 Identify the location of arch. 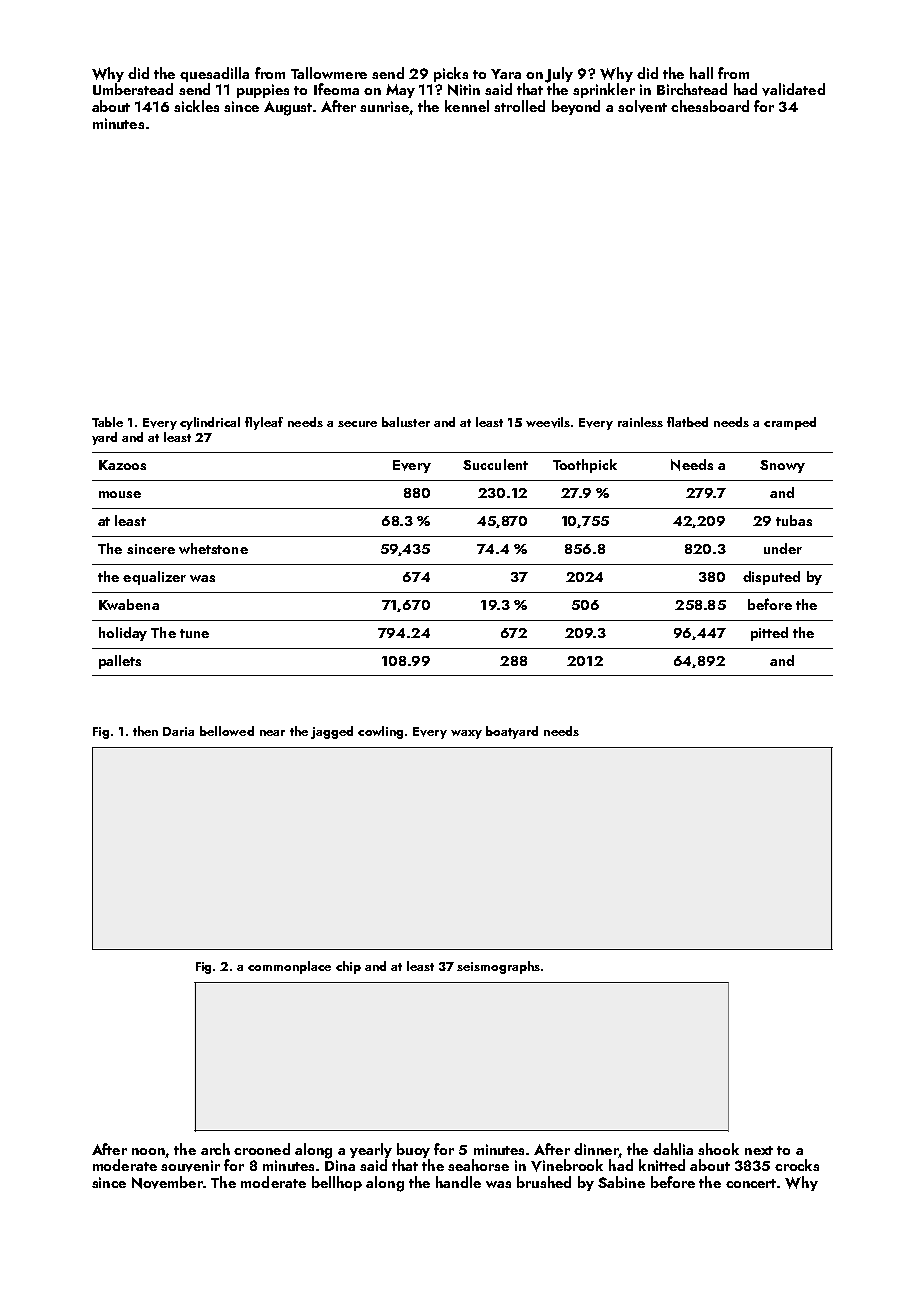
(215, 1149).
